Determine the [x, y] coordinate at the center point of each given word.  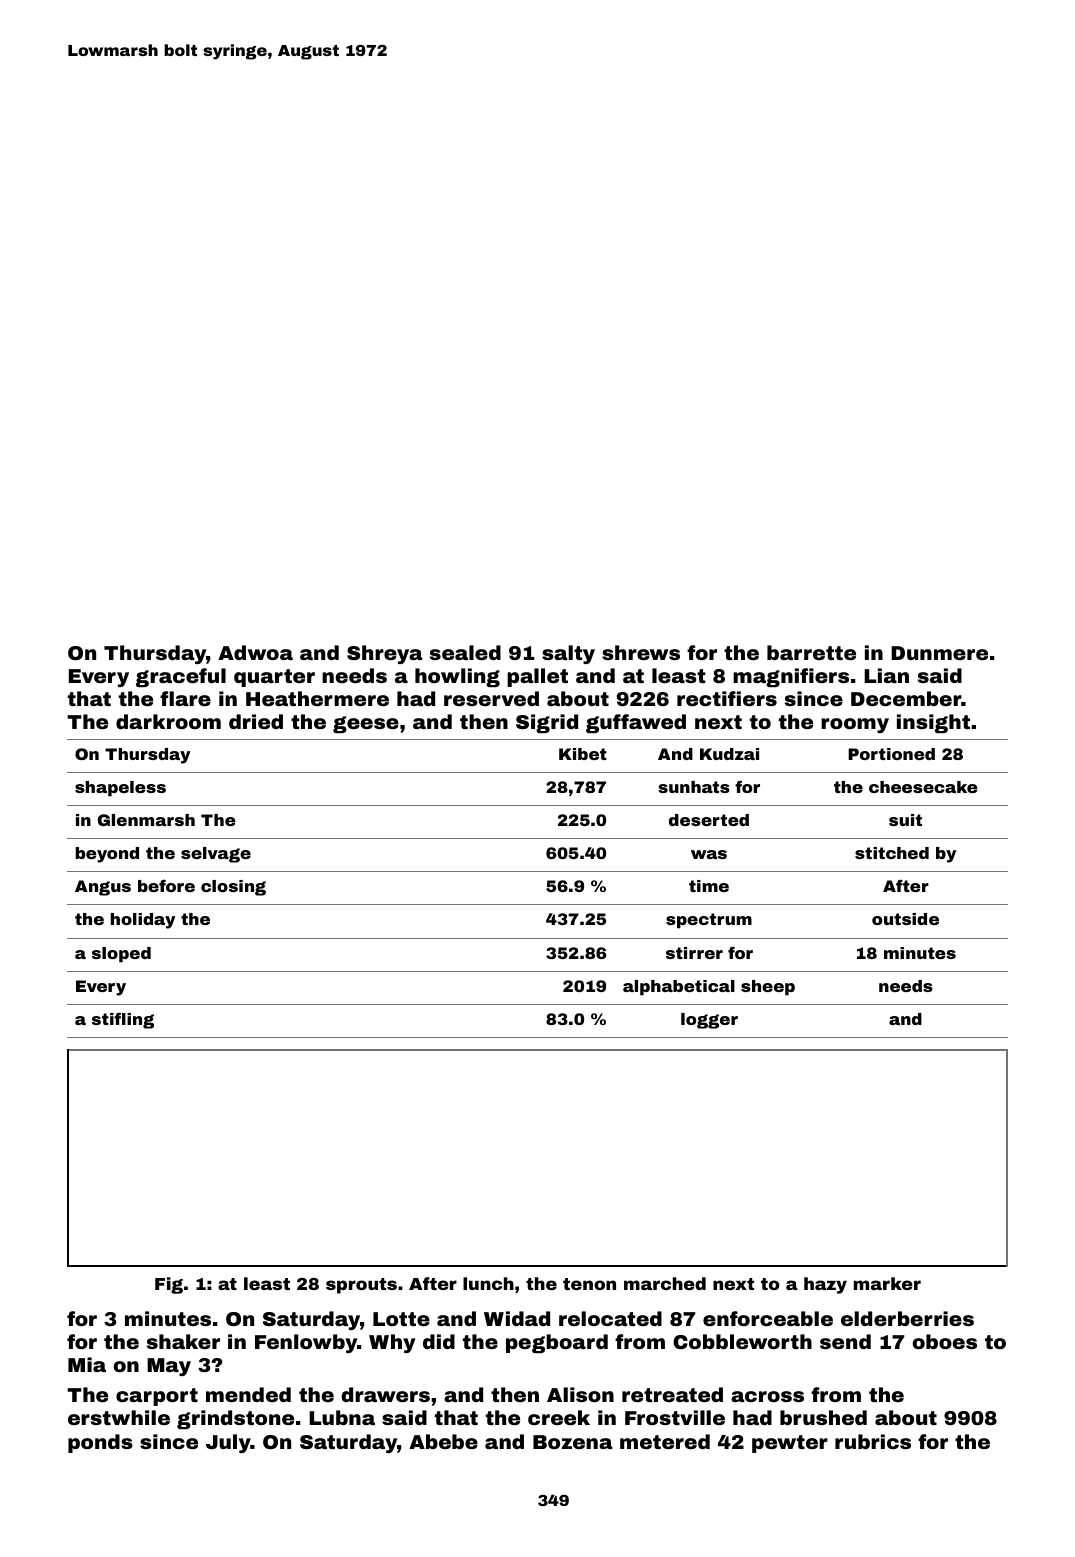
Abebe [443, 1441]
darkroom [168, 721]
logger [709, 1021]
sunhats [694, 787]
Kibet [583, 754]
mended [248, 1394]
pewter [790, 1444]
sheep [768, 988]
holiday [142, 921]
